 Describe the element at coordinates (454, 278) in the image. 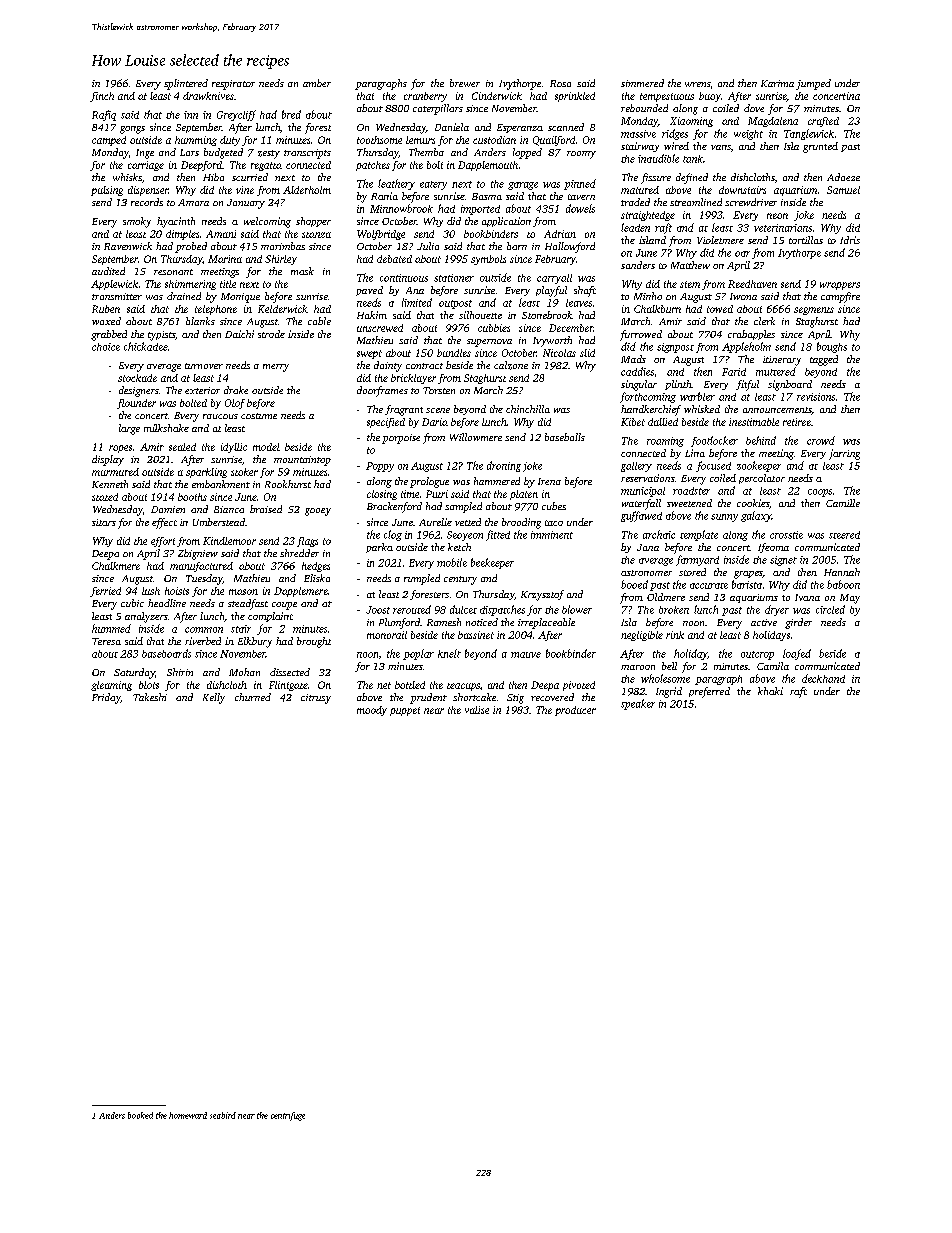

I see `stationer` at that location.
